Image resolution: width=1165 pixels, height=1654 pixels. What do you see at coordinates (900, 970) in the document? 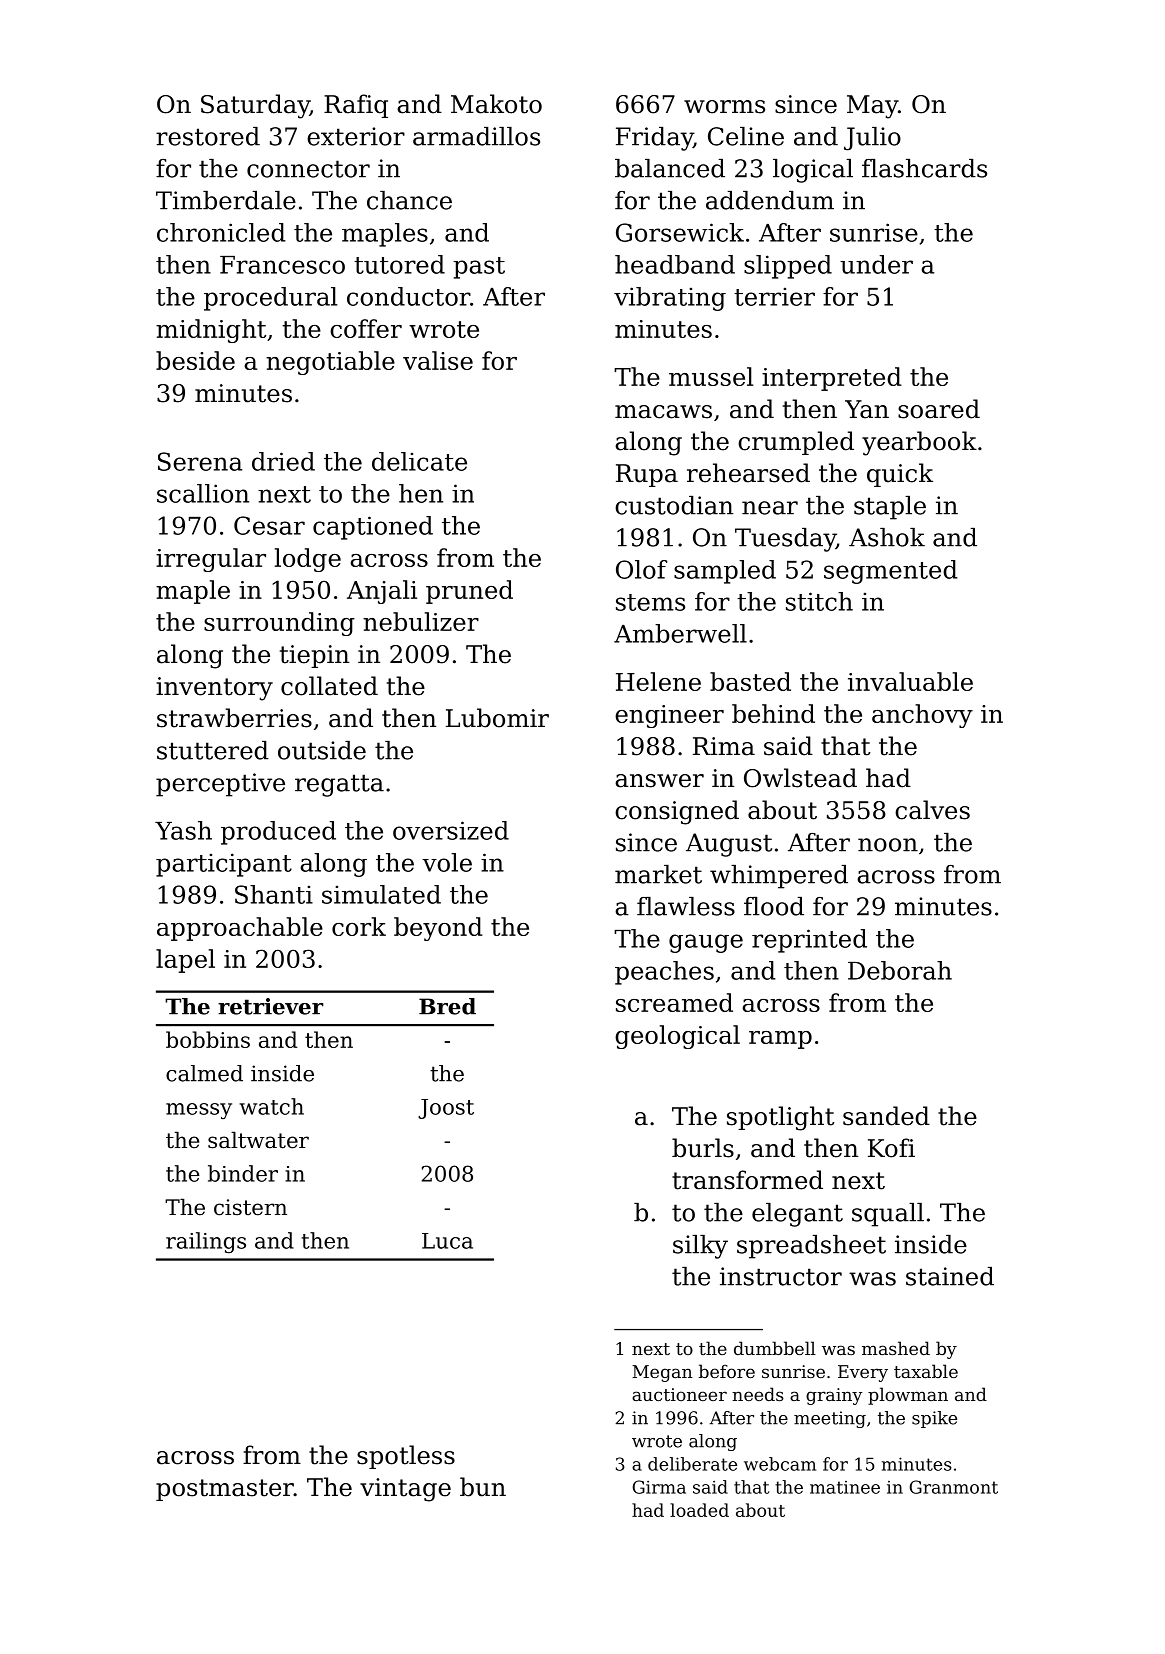
I see `Deborah` at bounding box center [900, 970].
